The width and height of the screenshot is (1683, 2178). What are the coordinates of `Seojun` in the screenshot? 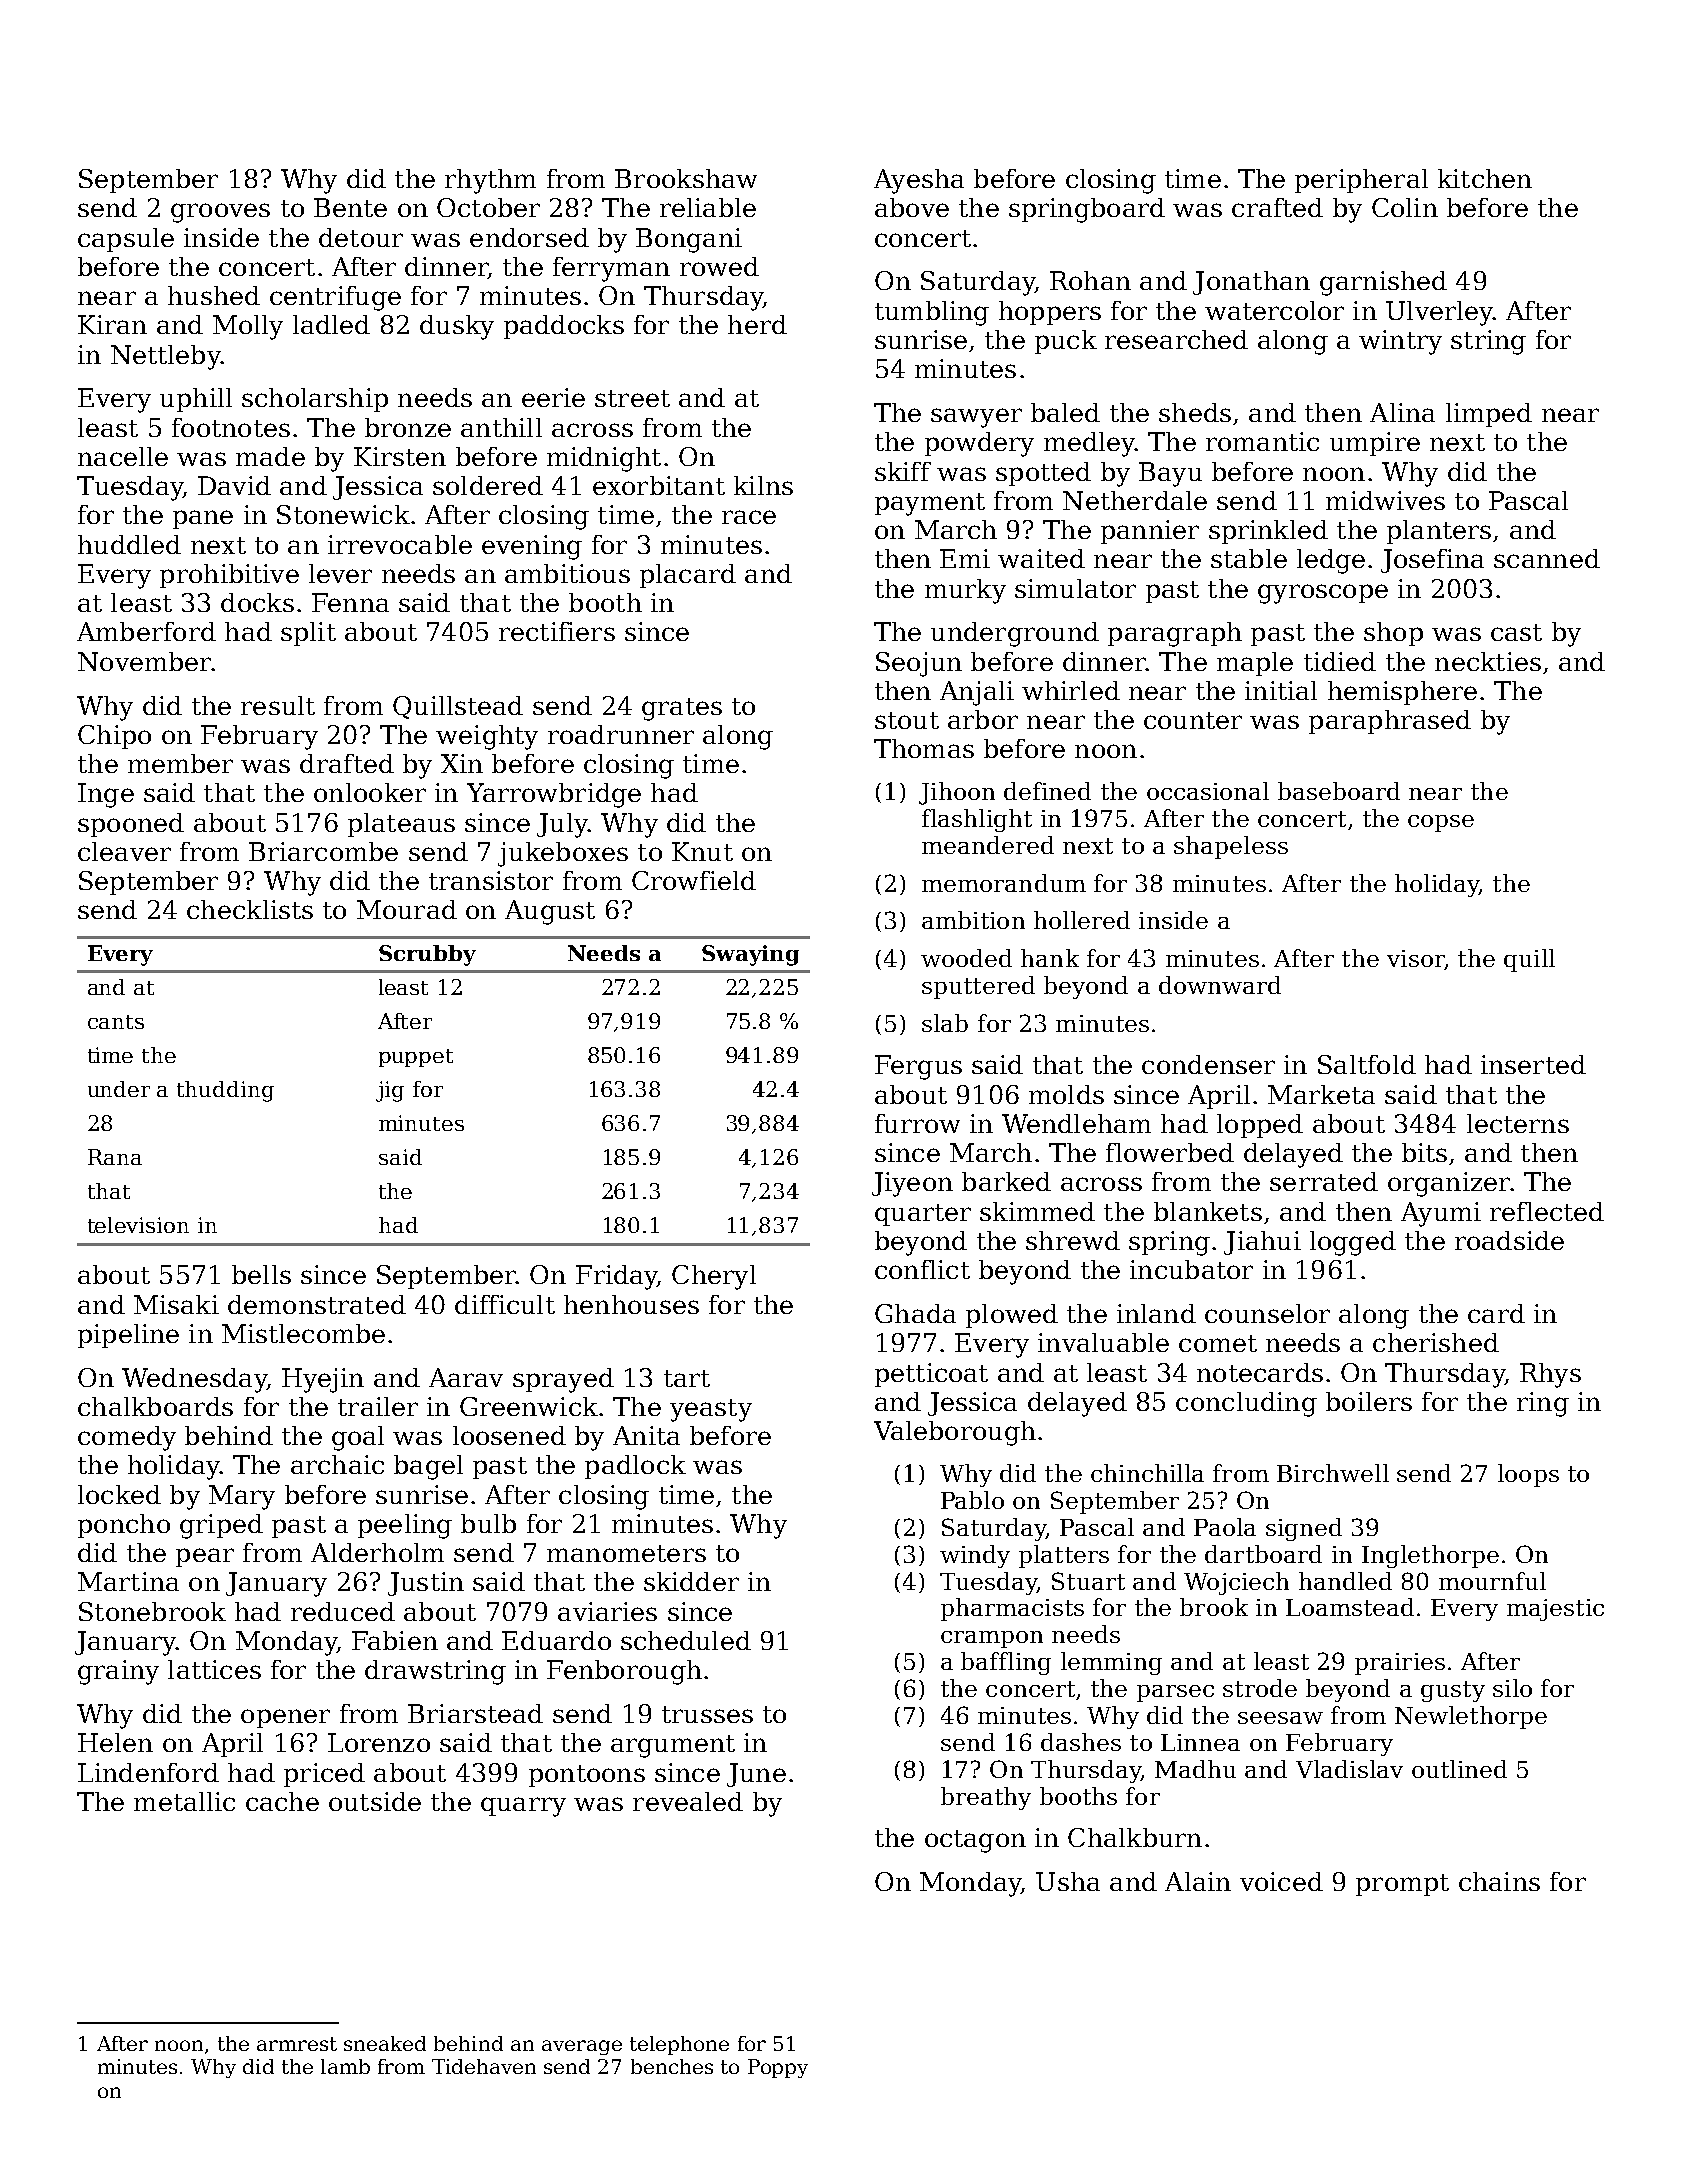 It's located at (919, 664).
